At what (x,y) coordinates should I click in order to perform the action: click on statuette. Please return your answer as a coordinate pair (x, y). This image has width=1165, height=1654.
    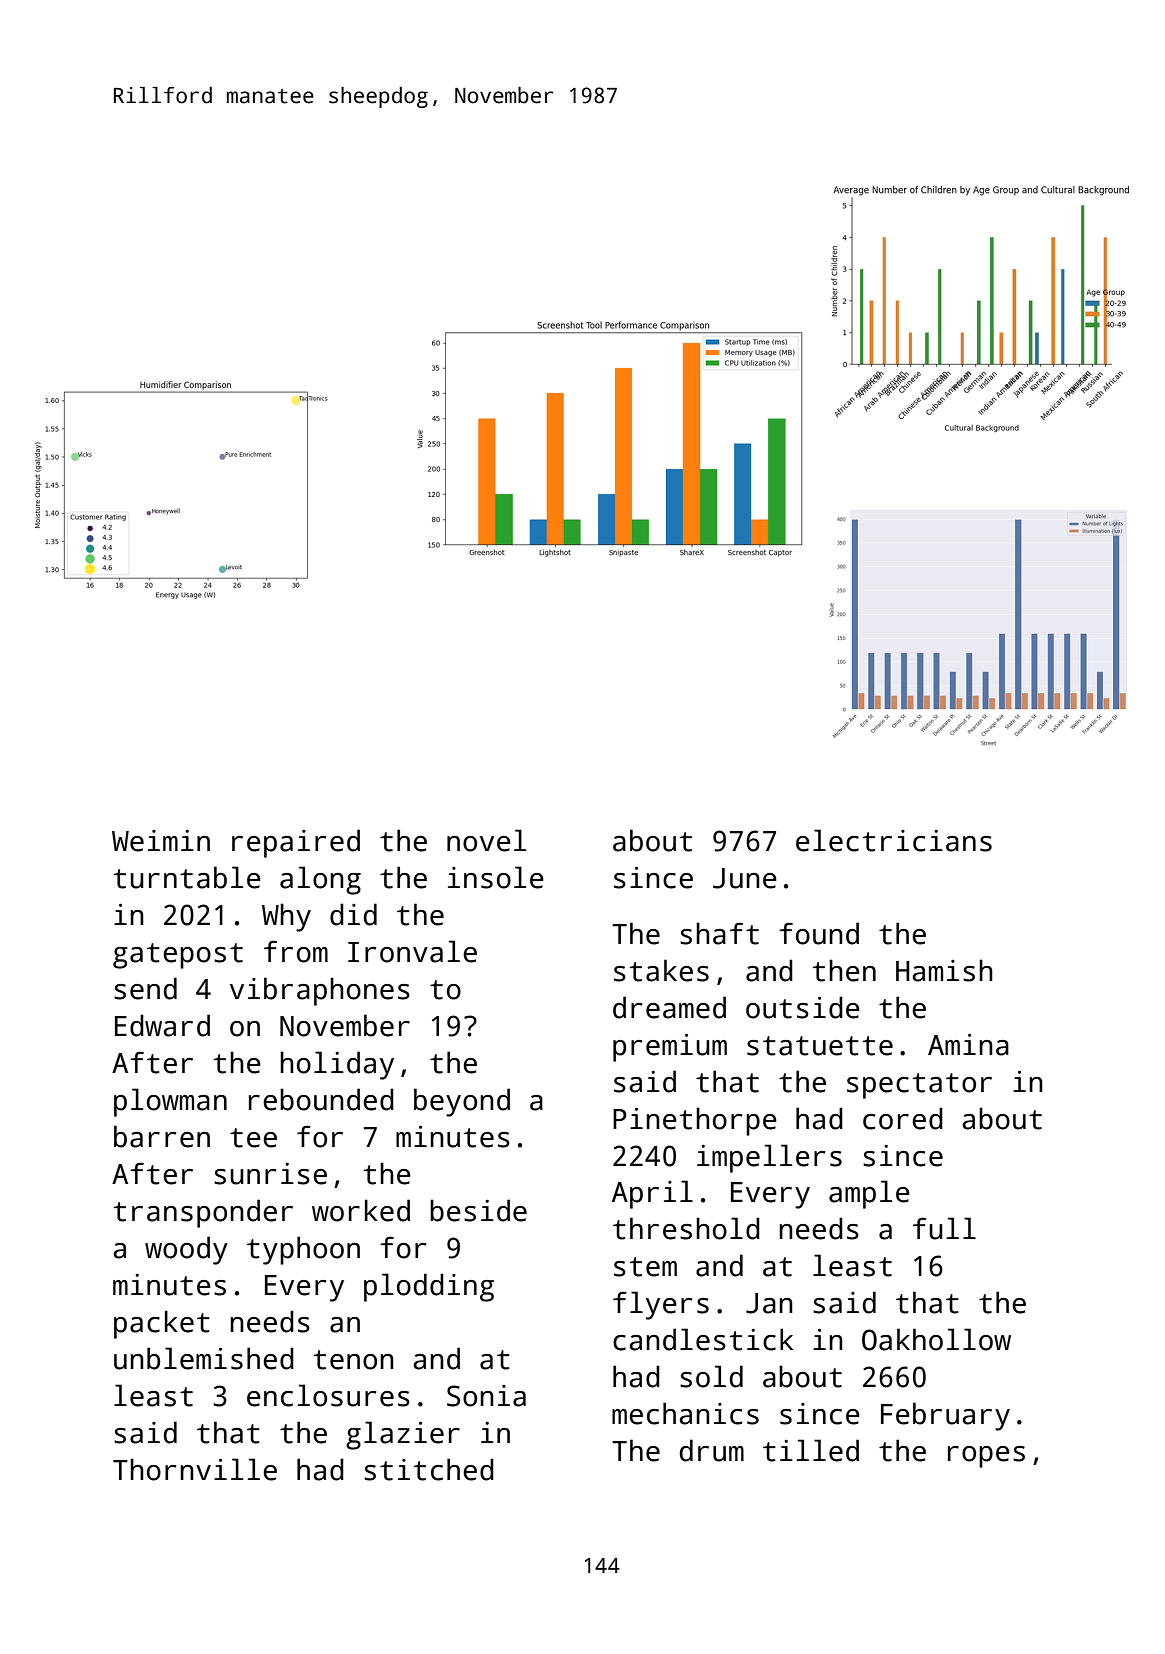
    Looking at the image, I should click on (820, 1046).
